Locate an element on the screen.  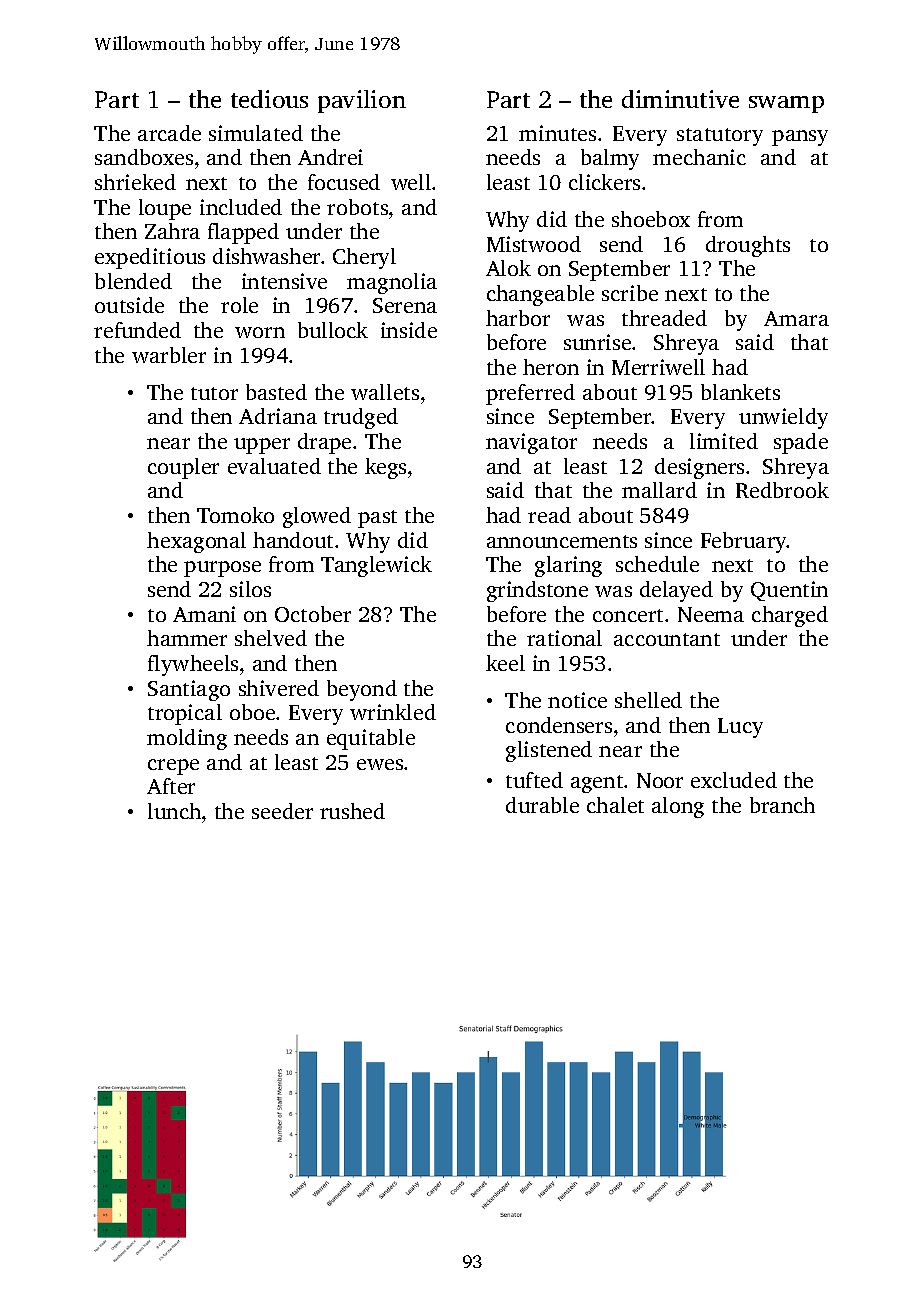
charged is located at coordinates (790, 616).
